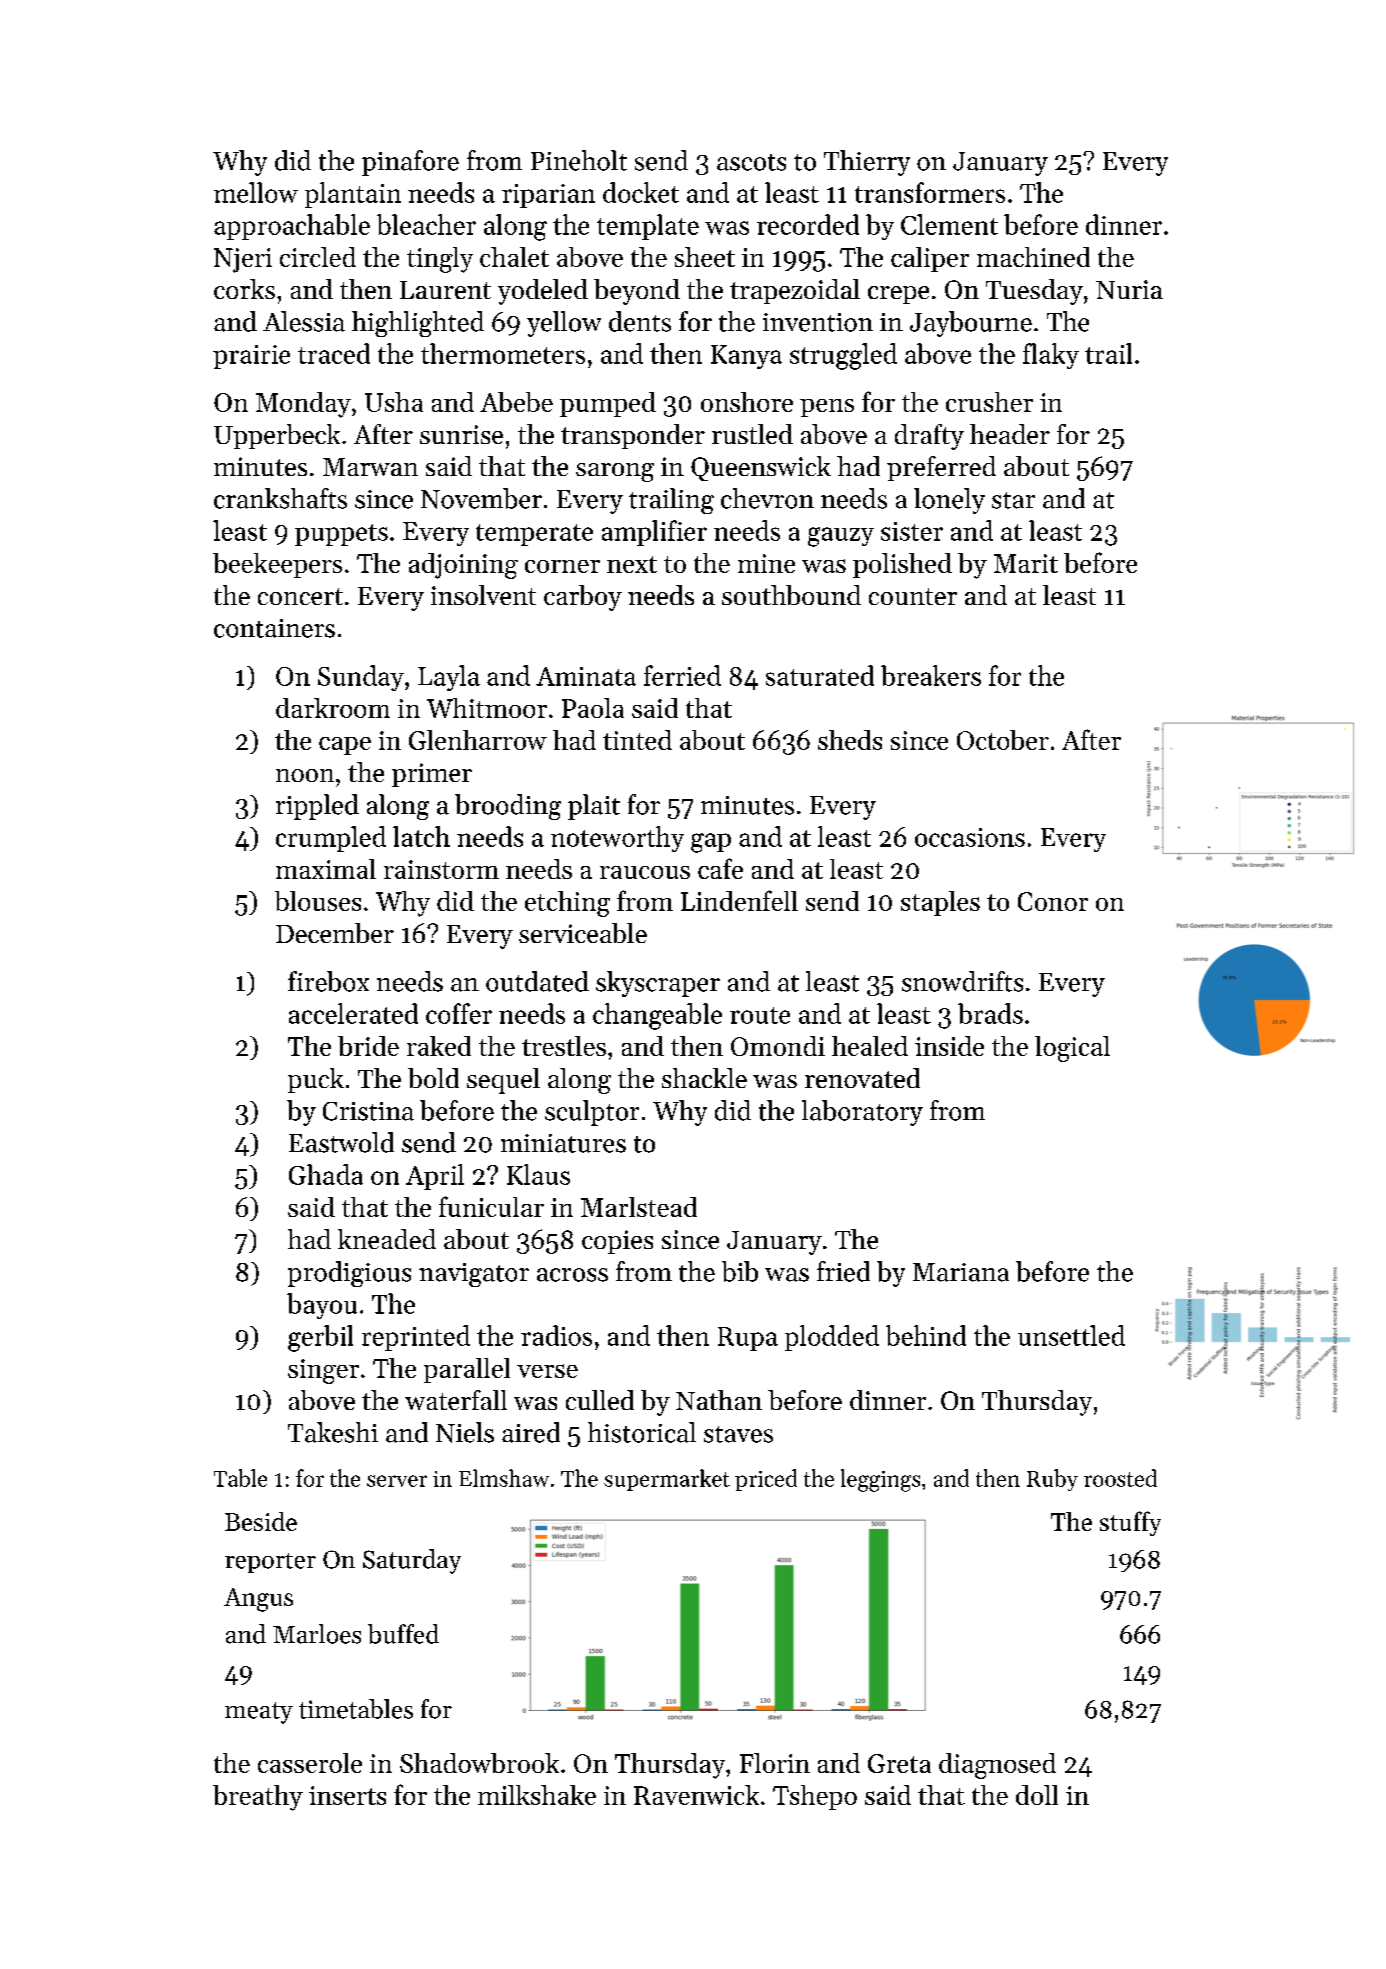 Image resolution: width=1386 pixels, height=1969 pixels. What do you see at coordinates (280, 498) in the screenshot?
I see `crankshafts` at bounding box center [280, 498].
